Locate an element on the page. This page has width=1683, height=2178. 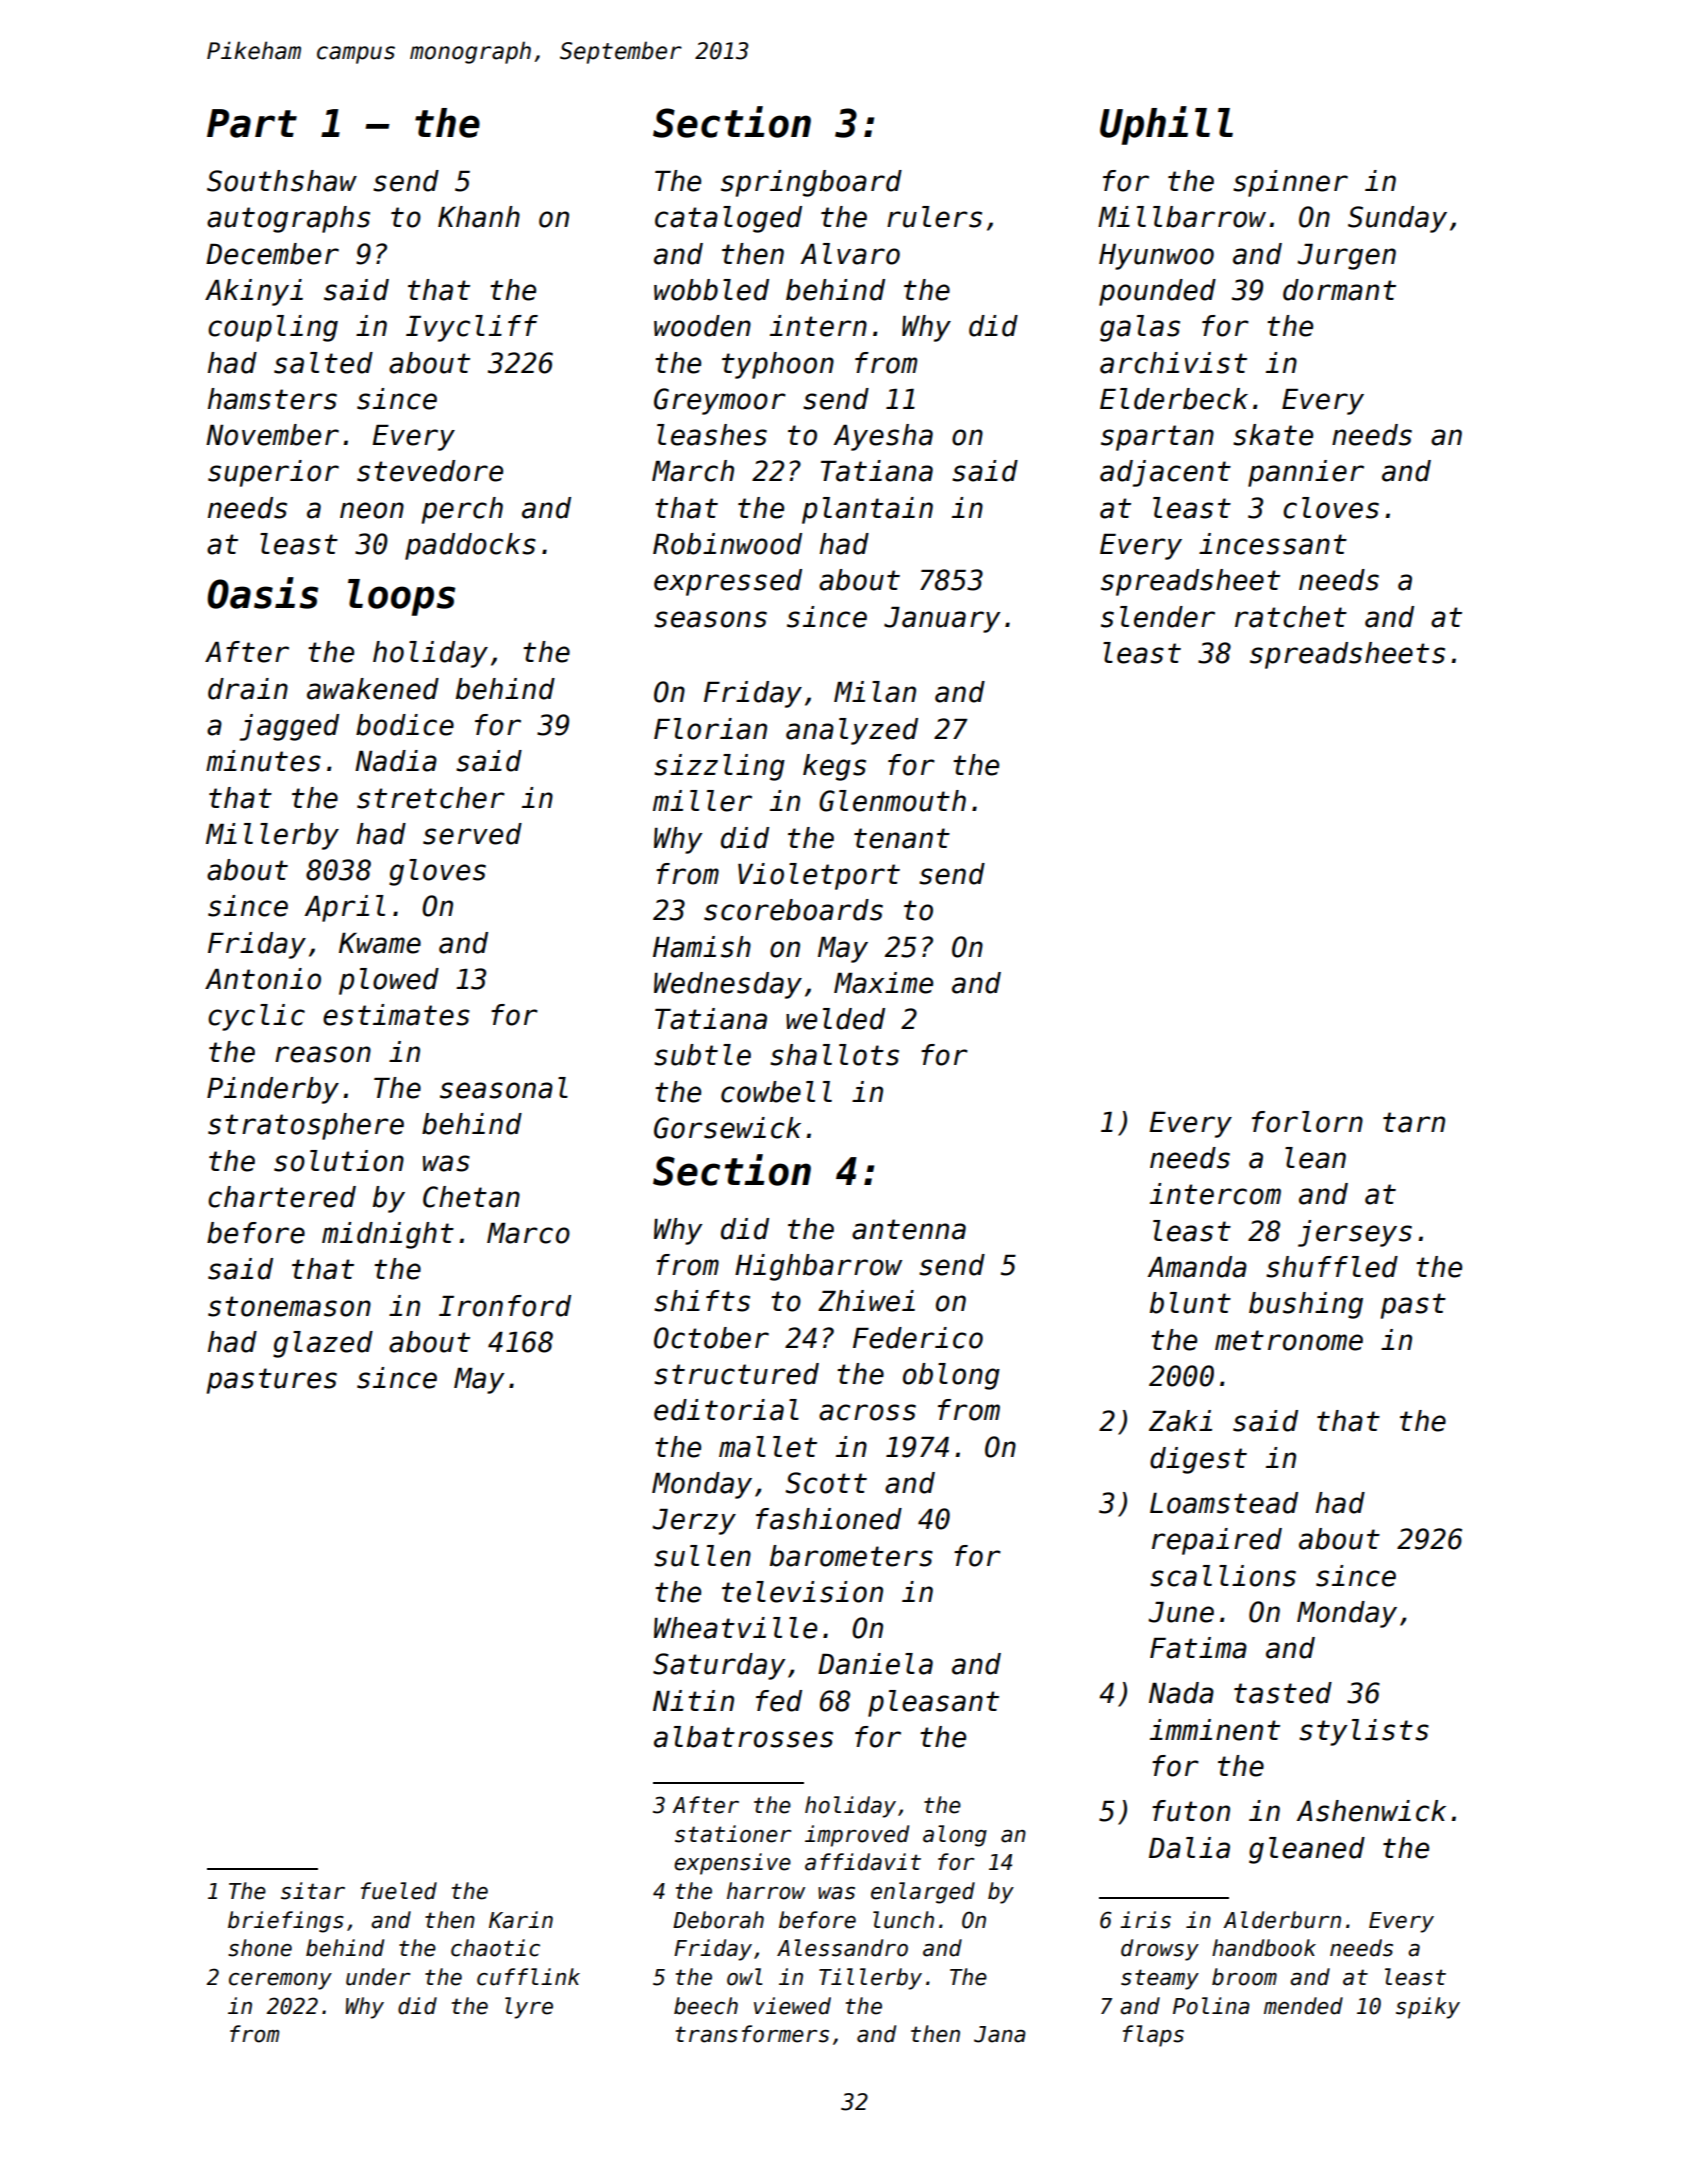
Southshaw is located at coordinates (282, 181).
